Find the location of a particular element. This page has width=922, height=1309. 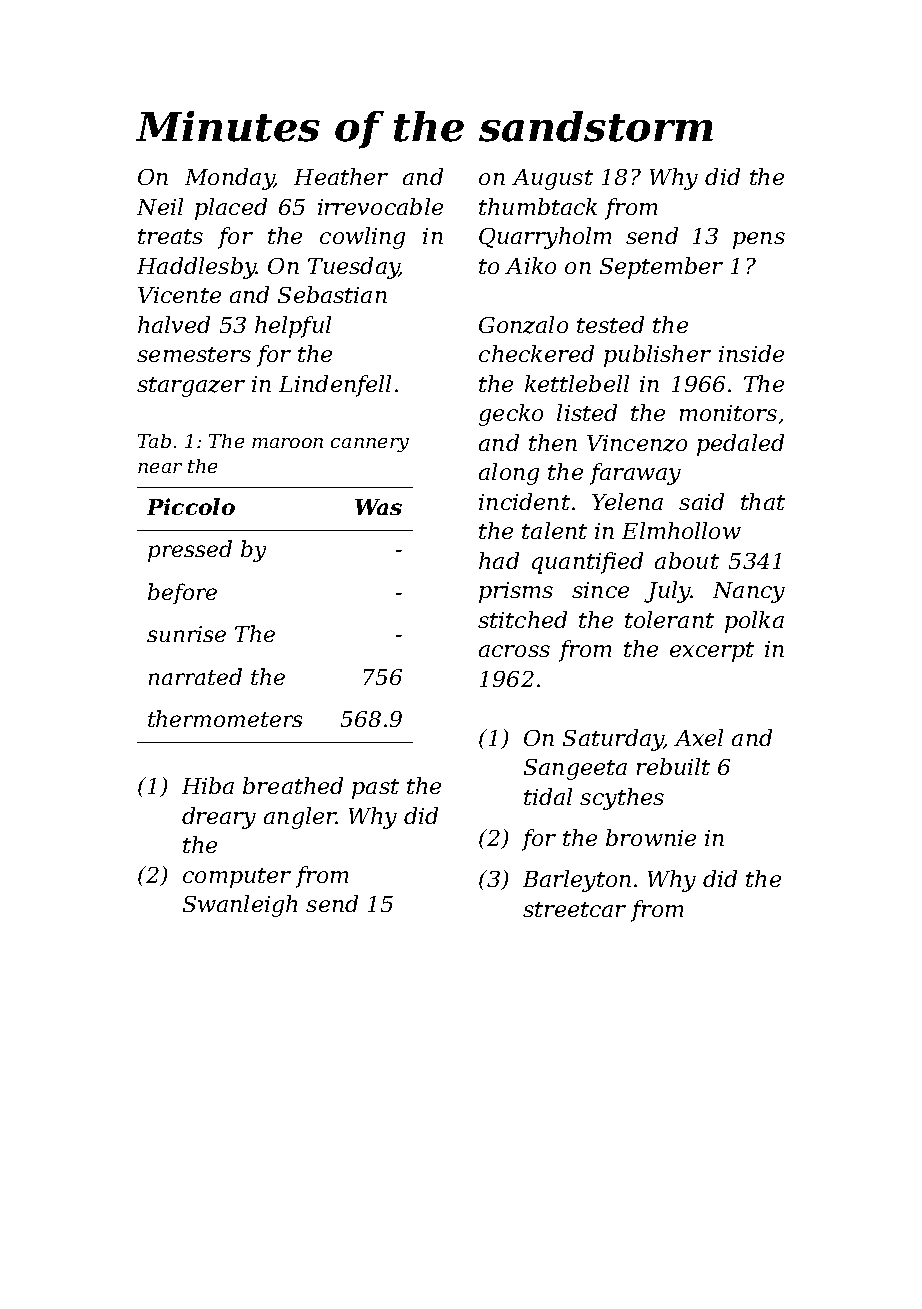

Yelena is located at coordinates (627, 501).
